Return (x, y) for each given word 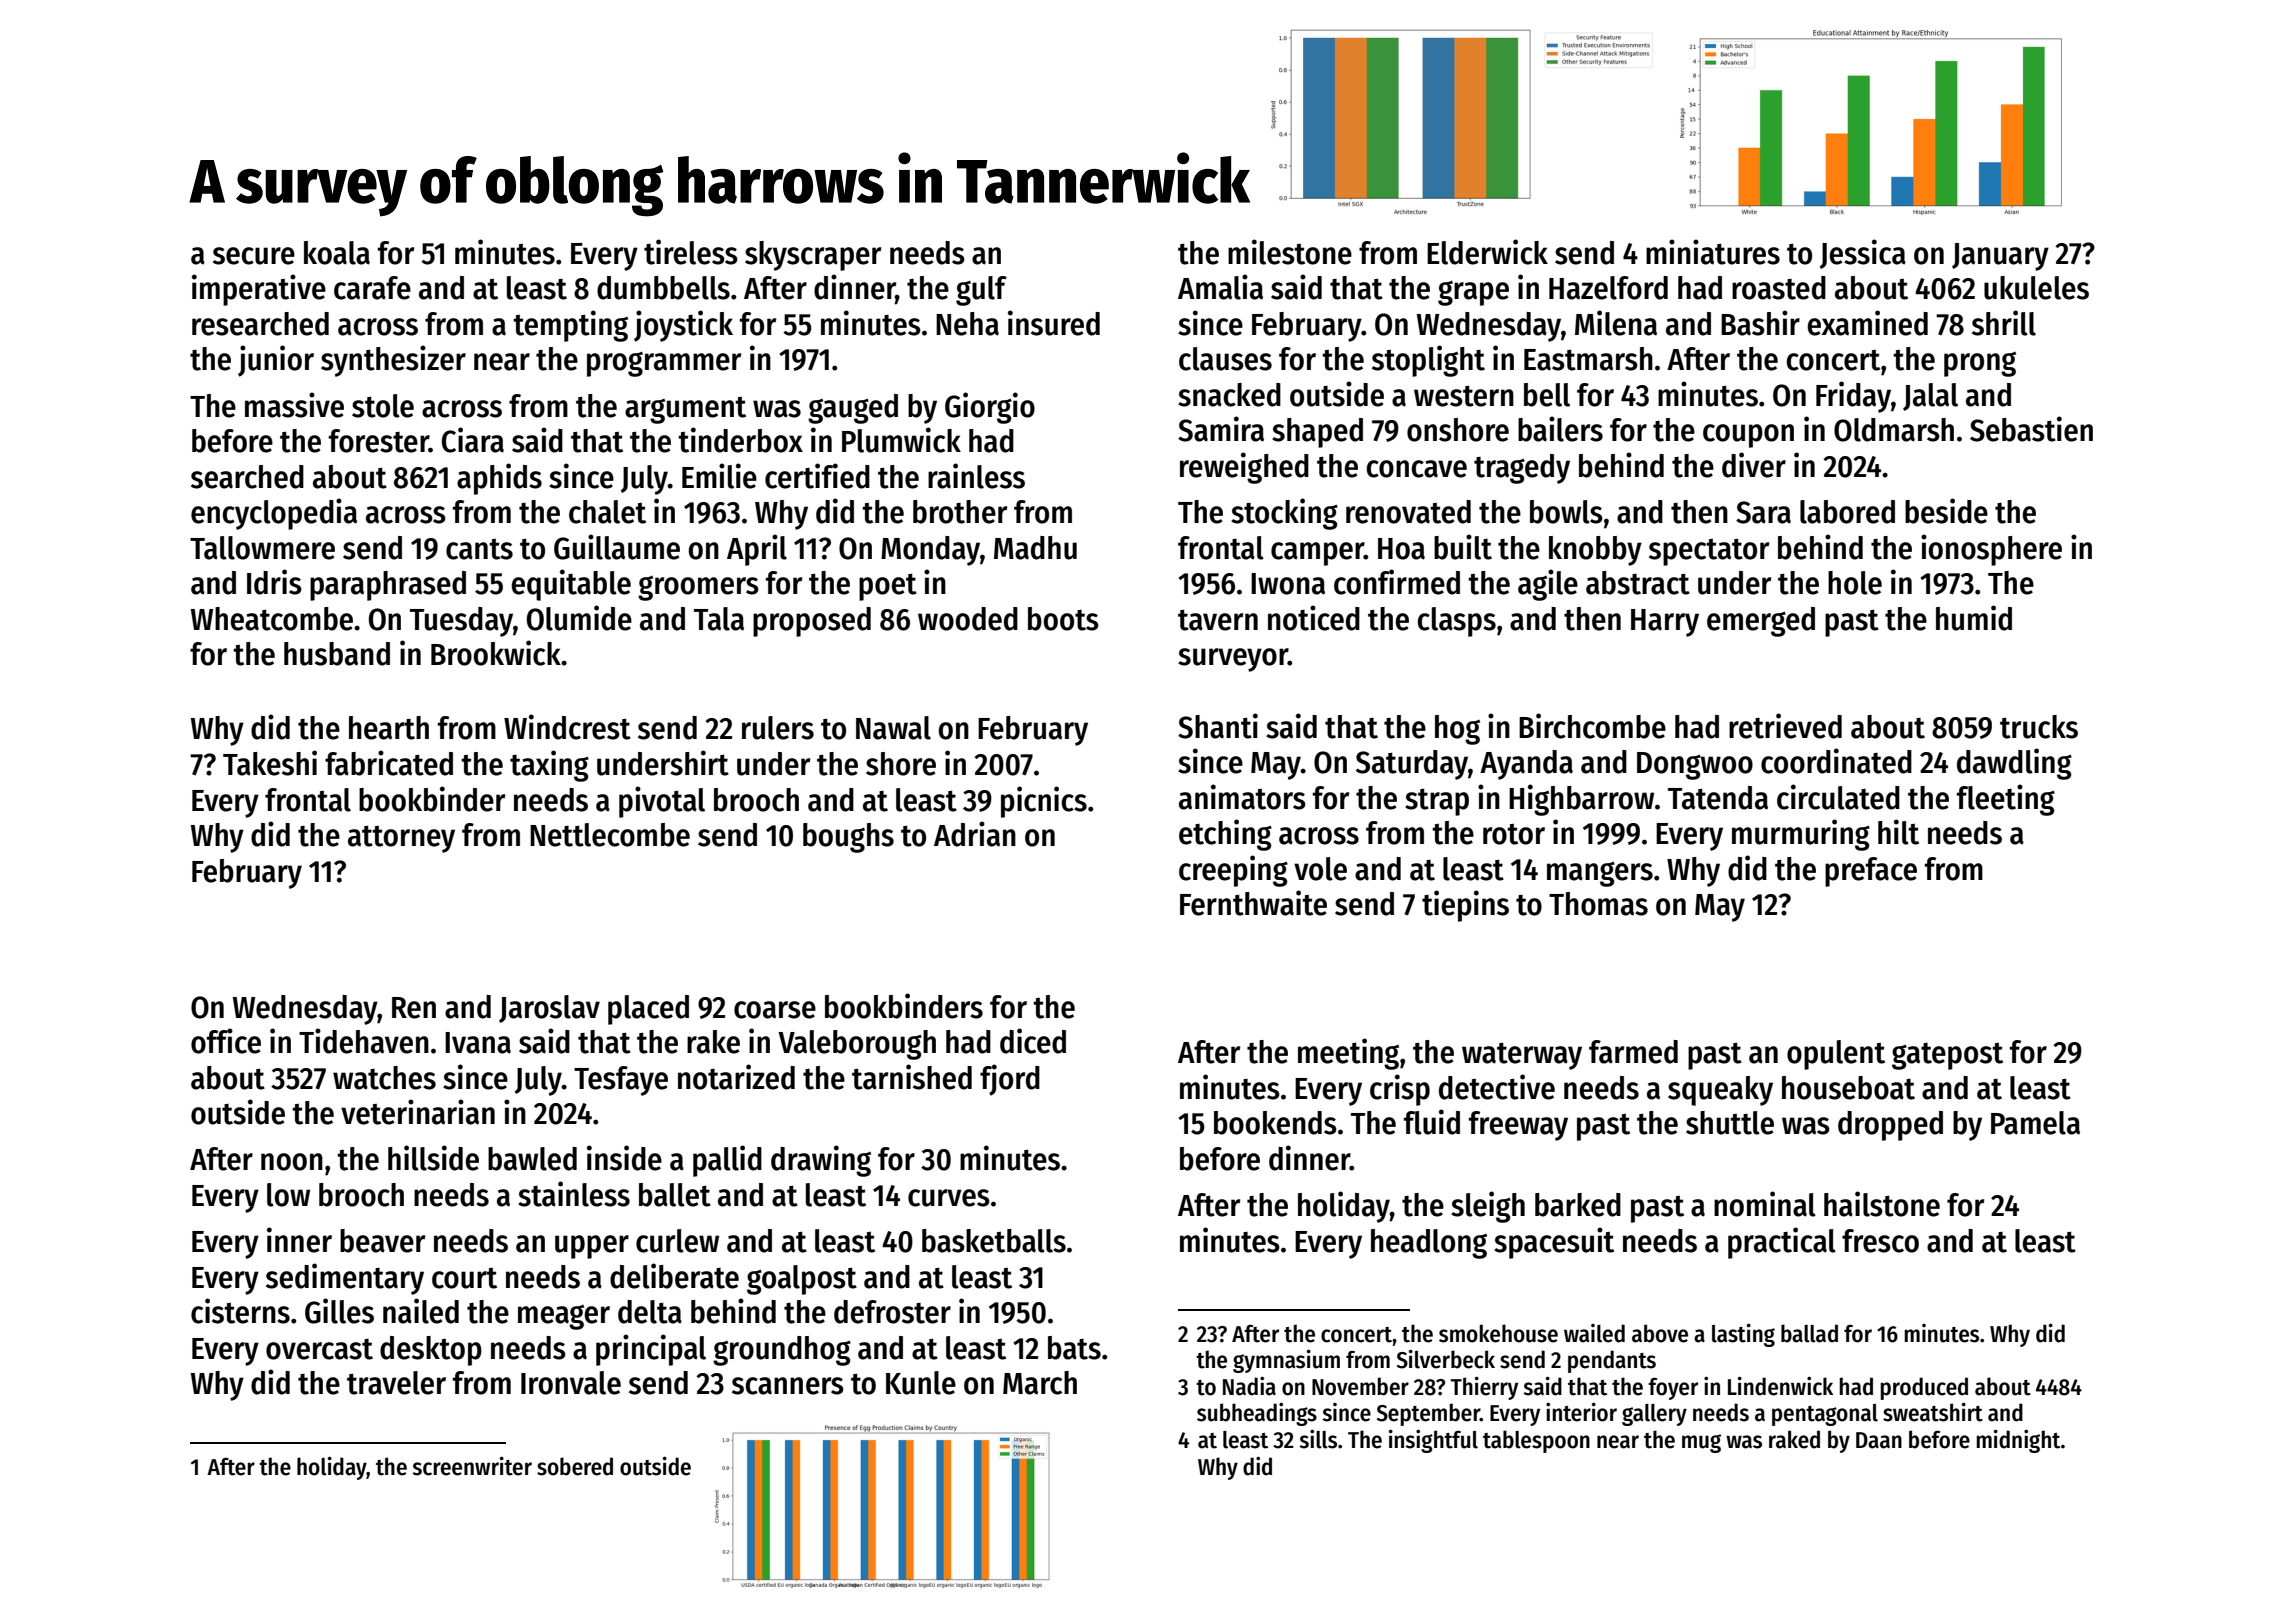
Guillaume (617, 547)
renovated (1408, 512)
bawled (532, 1159)
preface (1871, 872)
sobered (575, 1466)
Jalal (1930, 397)
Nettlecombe (610, 835)
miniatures (1713, 252)
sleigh (1488, 1207)
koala (337, 253)
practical (1782, 1243)
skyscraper (813, 256)
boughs (848, 838)
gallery (1654, 1415)
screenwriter (472, 1466)
